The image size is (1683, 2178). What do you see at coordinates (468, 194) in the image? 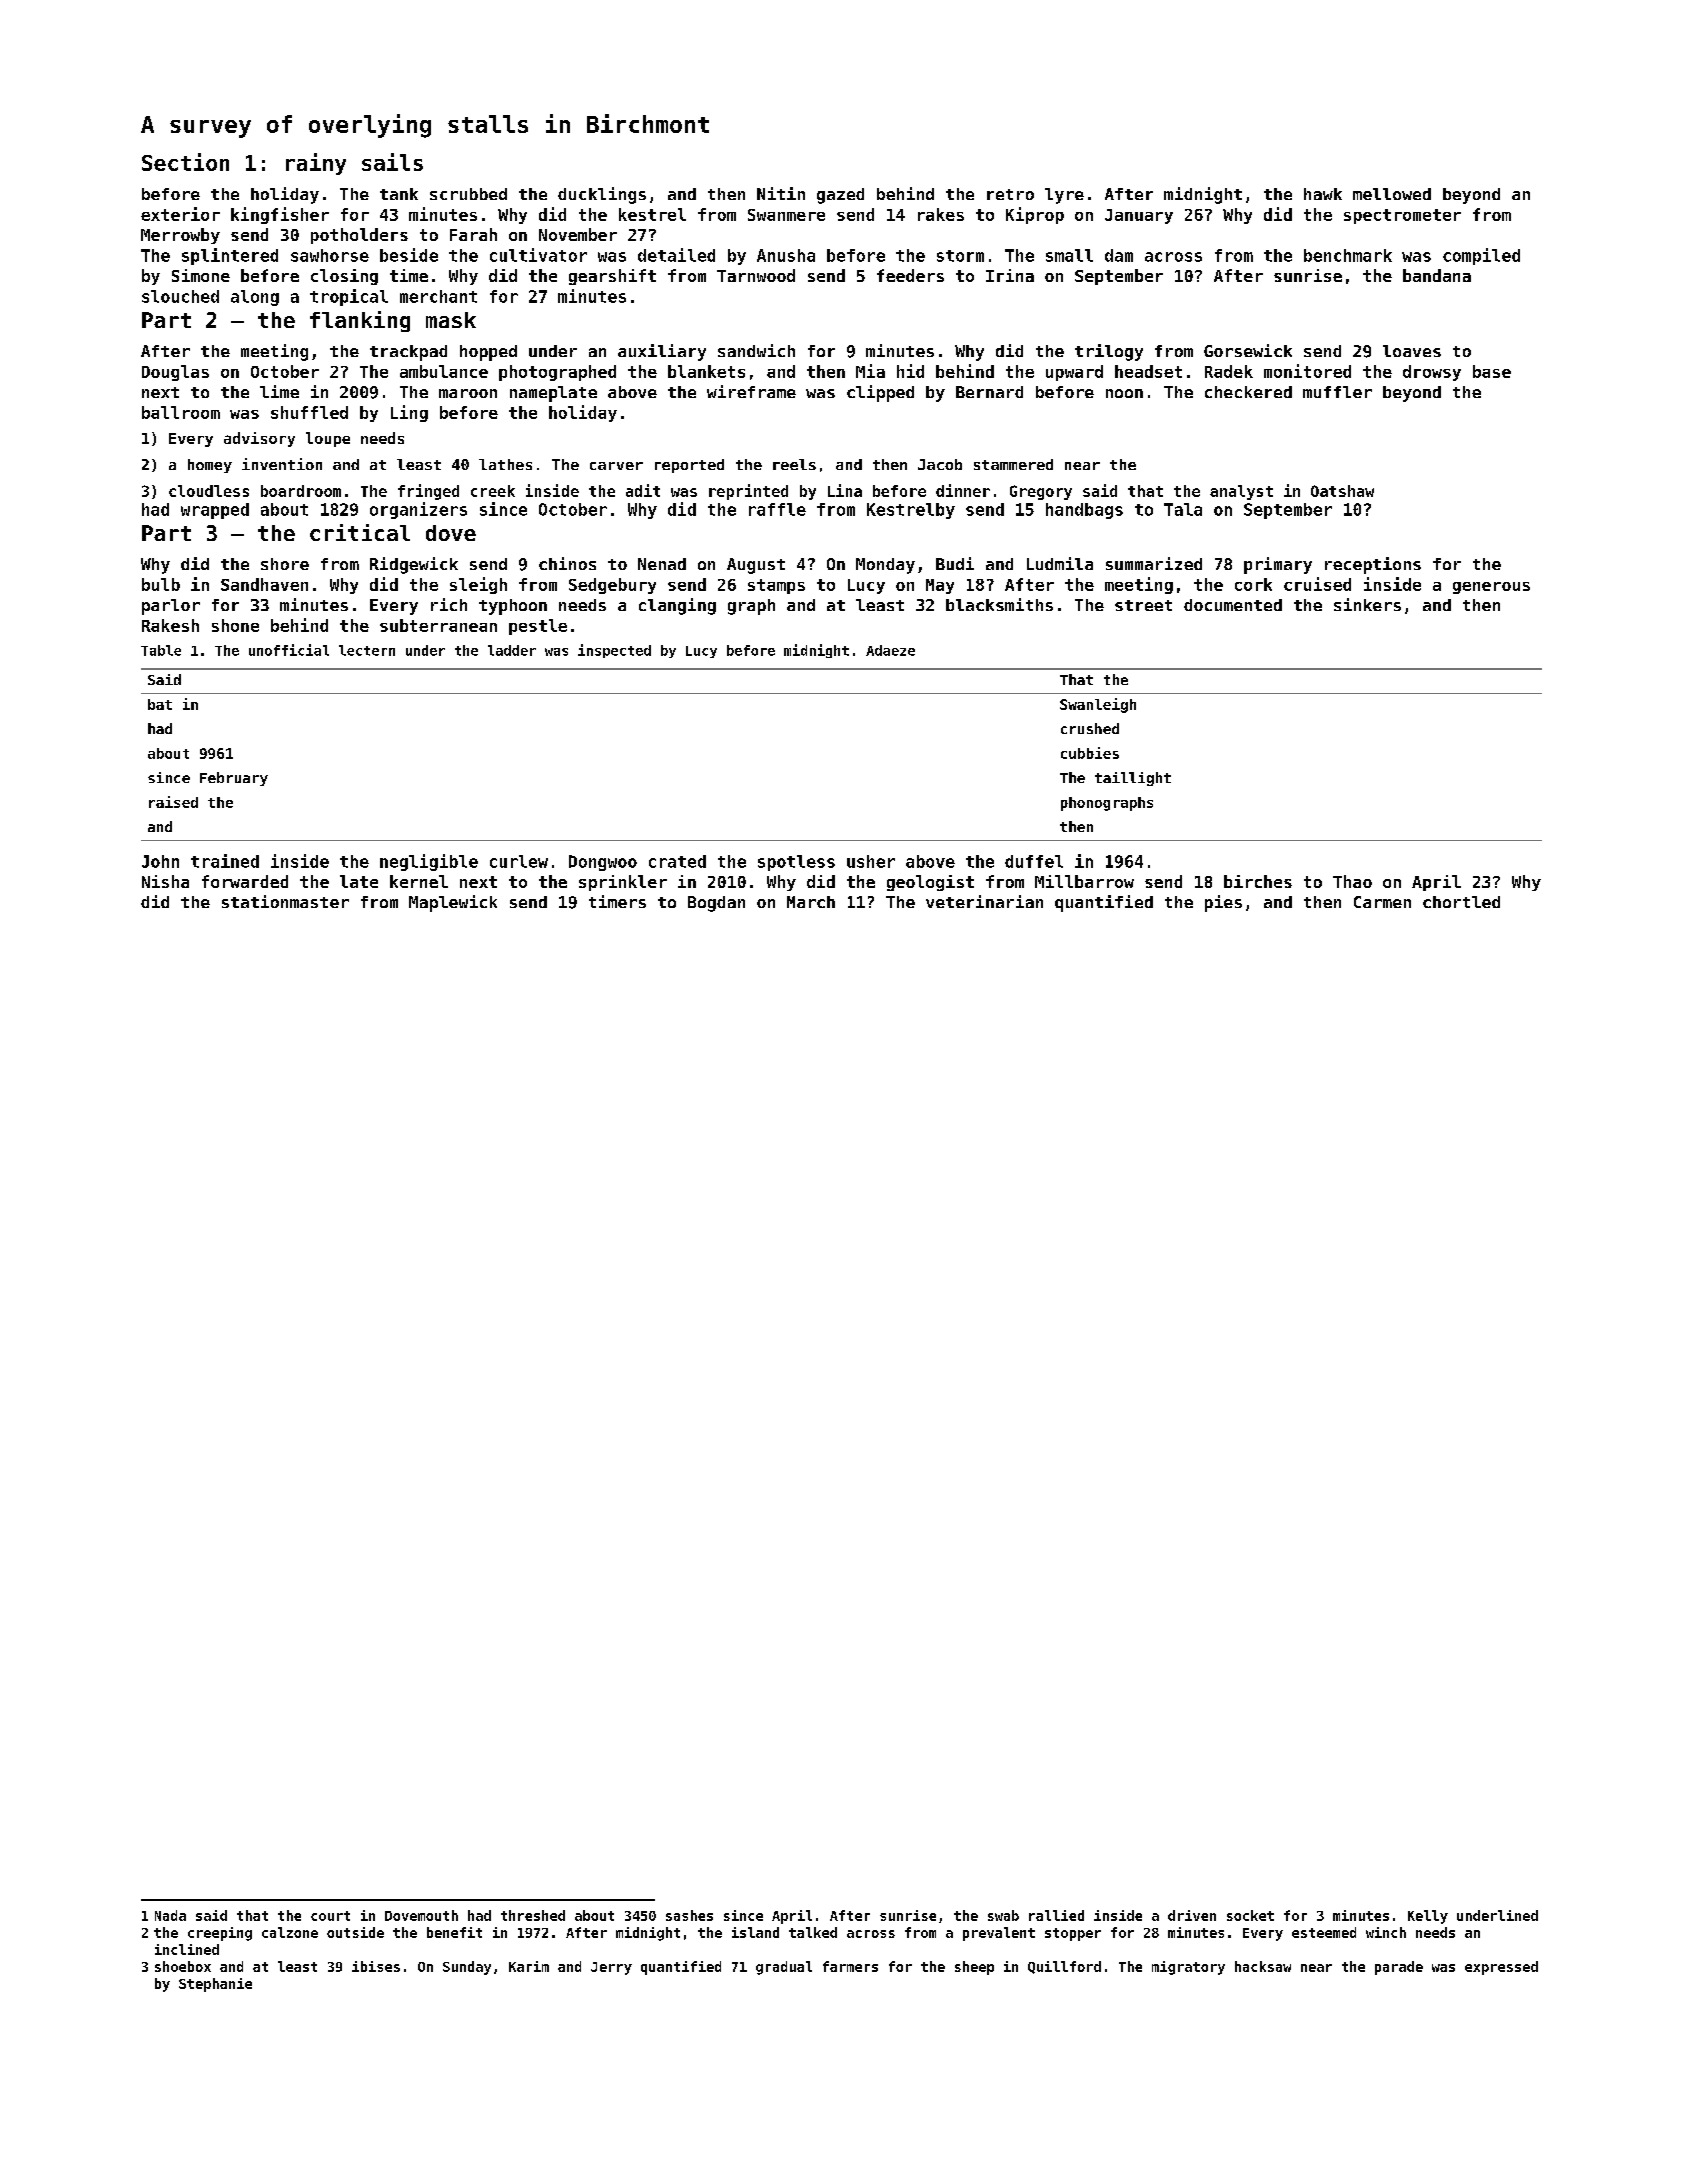
I see `scrubbed` at bounding box center [468, 194].
